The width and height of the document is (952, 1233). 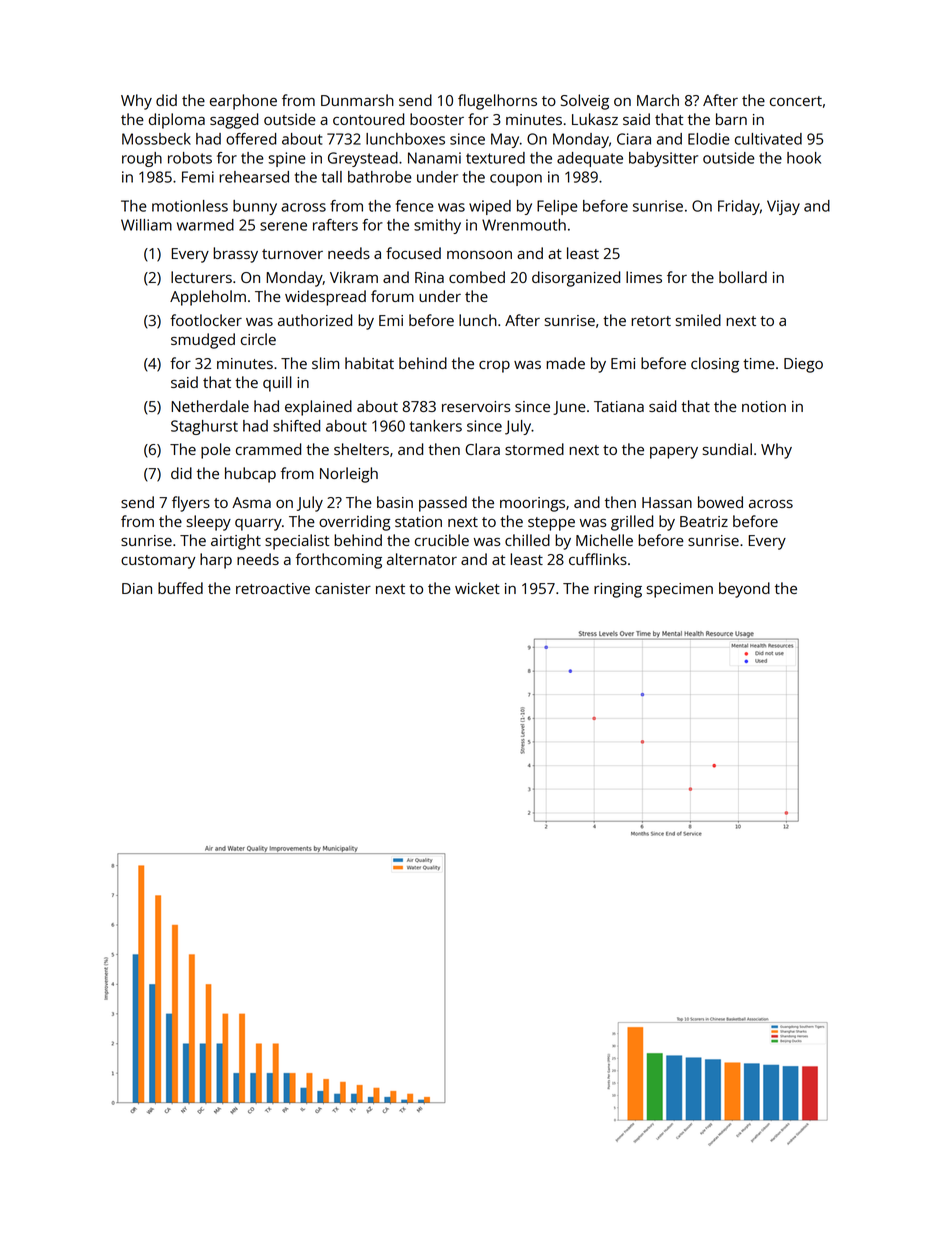 I want to click on earphone, so click(x=243, y=102).
